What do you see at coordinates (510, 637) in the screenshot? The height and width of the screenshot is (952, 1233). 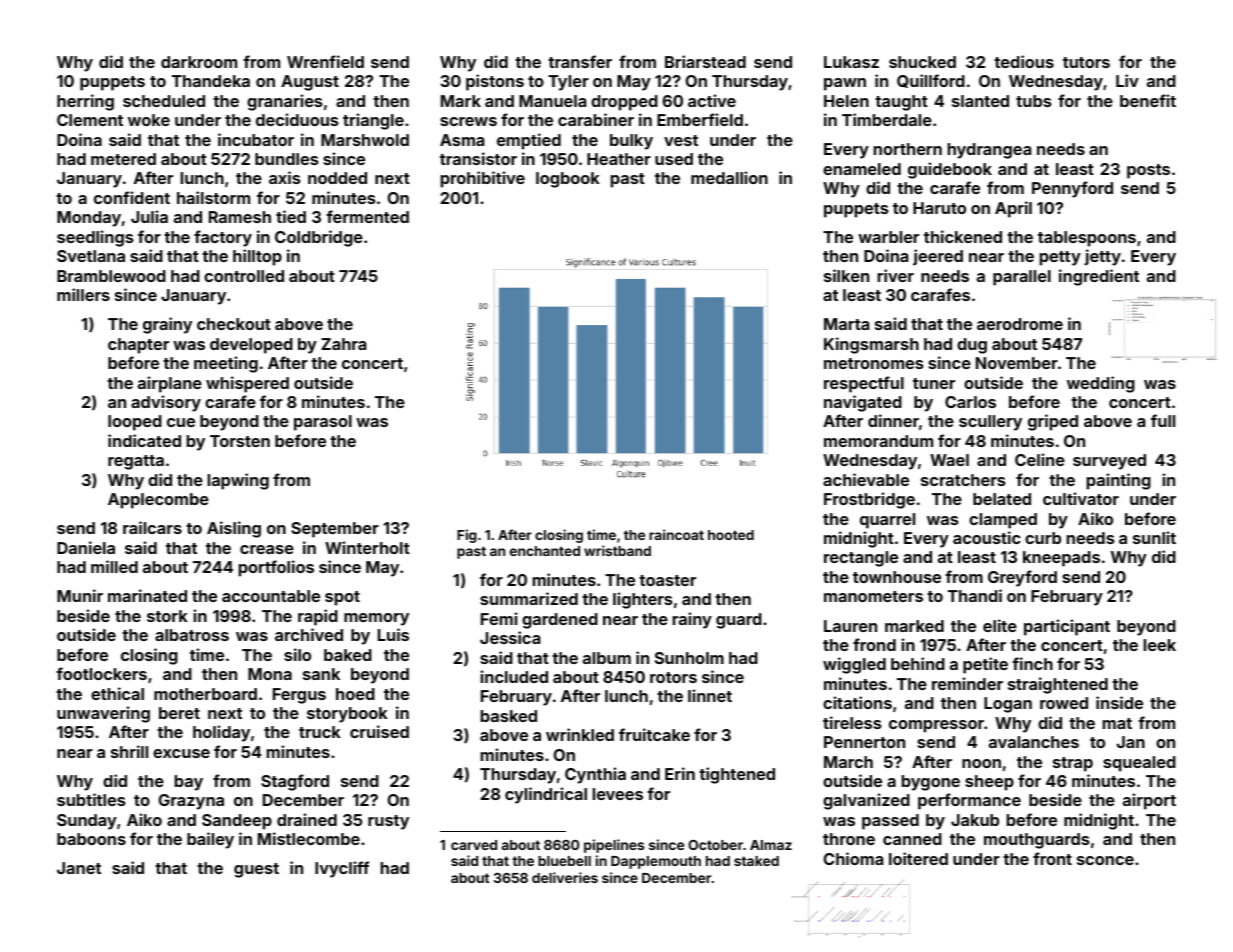 I see `Jessica` at bounding box center [510, 637].
